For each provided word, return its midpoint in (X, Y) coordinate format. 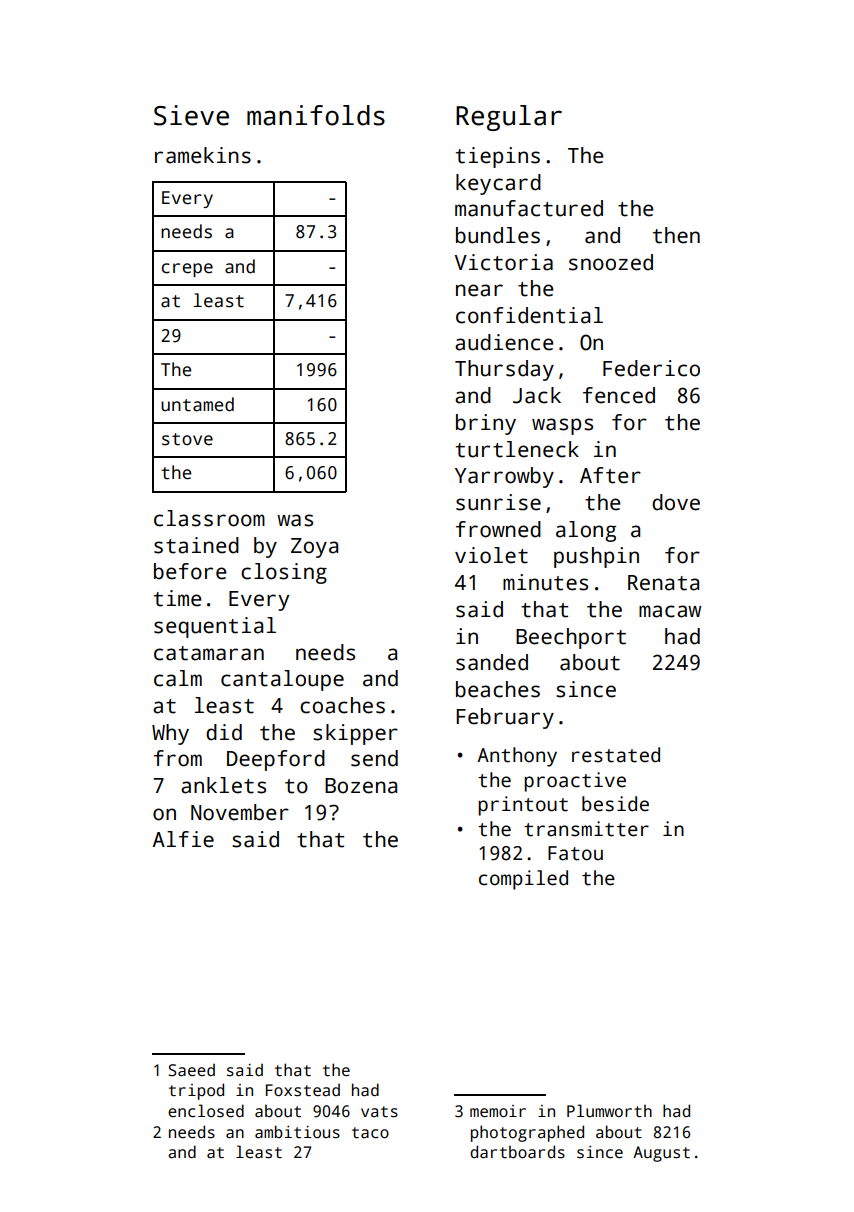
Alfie (183, 839)
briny (486, 424)
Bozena (361, 786)
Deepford (276, 760)
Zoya (314, 548)
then (676, 235)
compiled (523, 880)
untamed (197, 404)
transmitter (586, 829)
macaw (670, 611)
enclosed (206, 1111)
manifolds (316, 115)
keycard (498, 184)
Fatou (575, 853)
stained (196, 545)
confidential (529, 315)
